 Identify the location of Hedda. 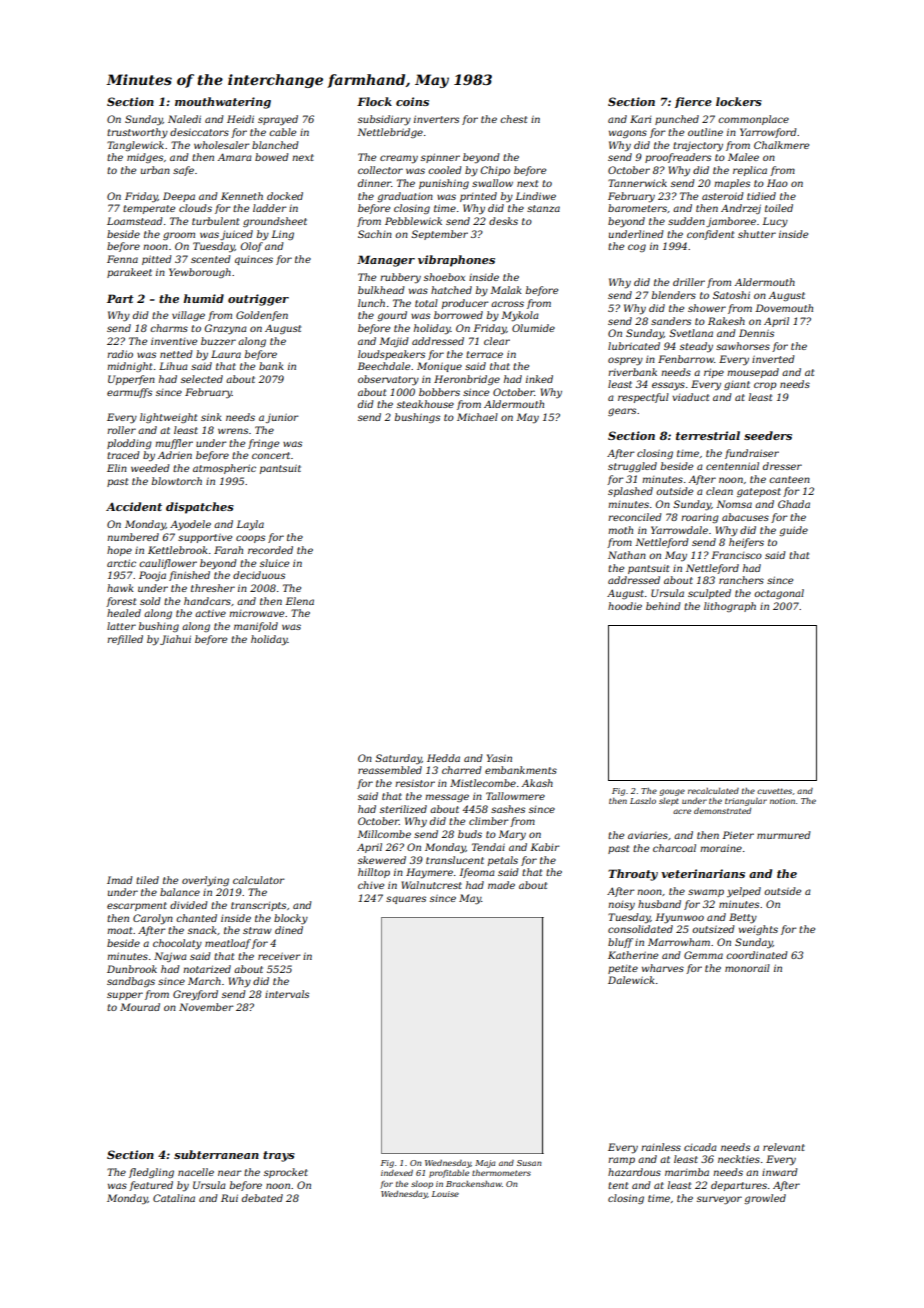
(443, 758).
